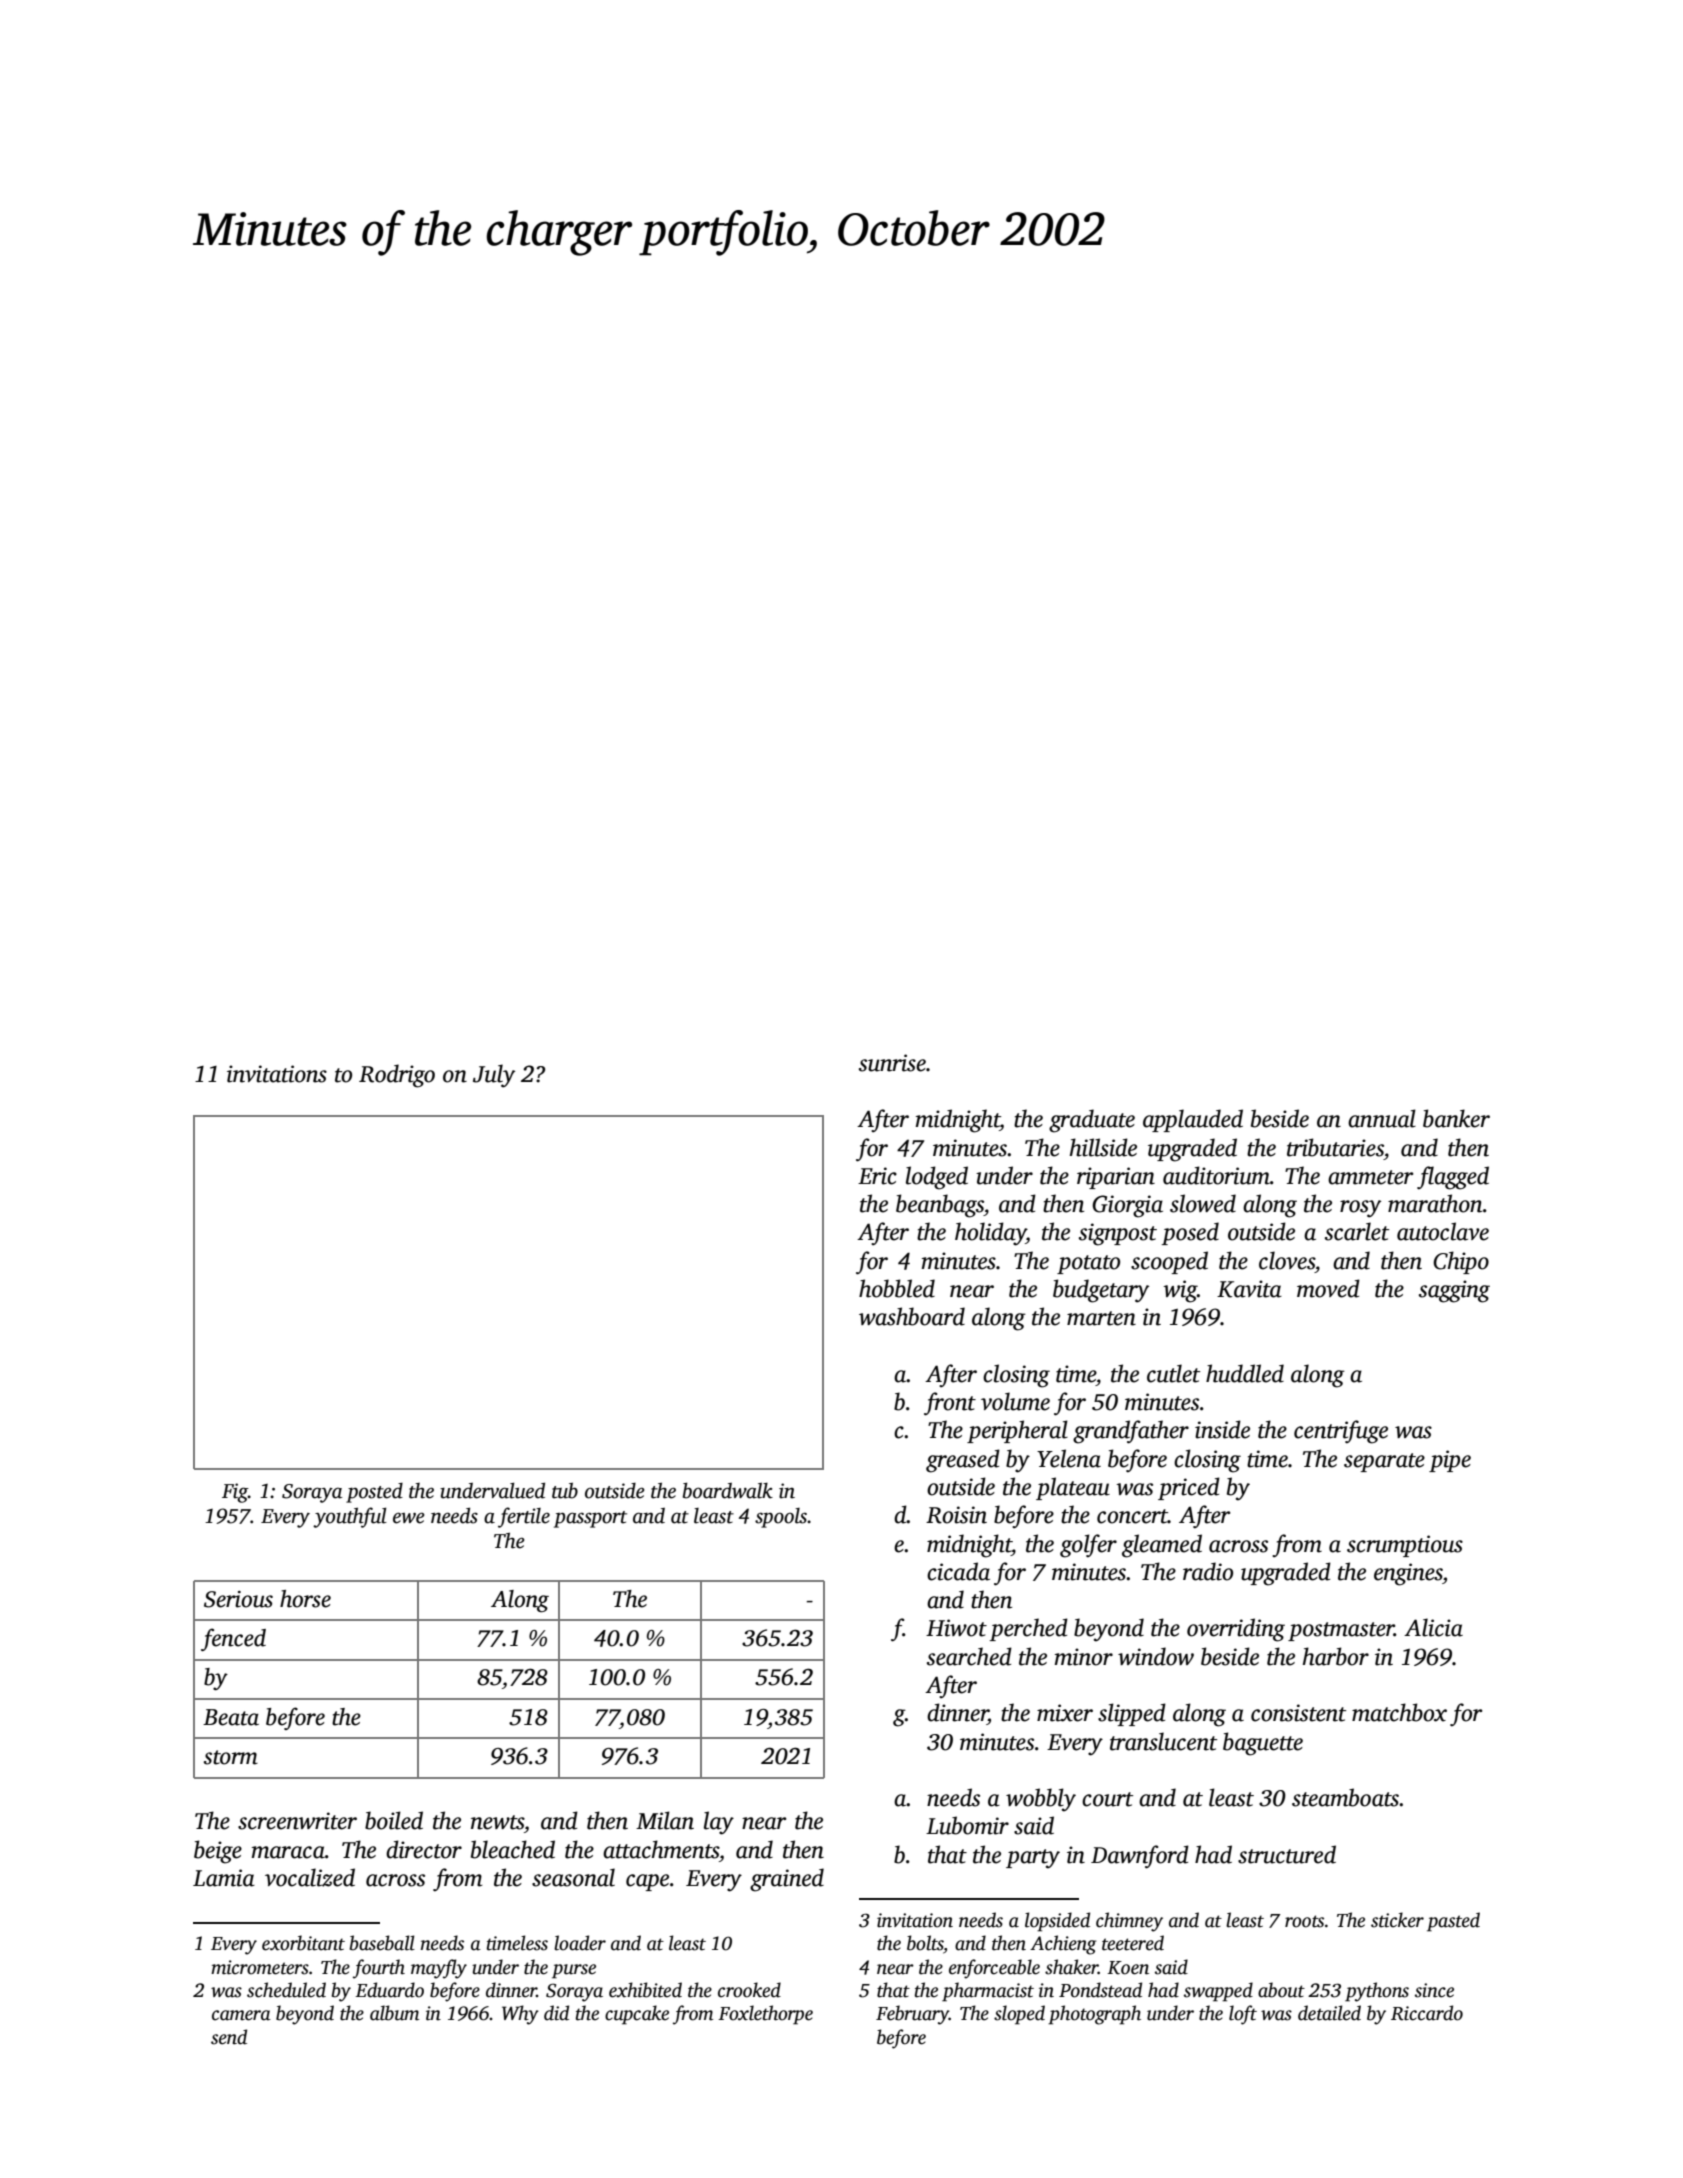  I want to click on hobbled, so click(897, 1288).
